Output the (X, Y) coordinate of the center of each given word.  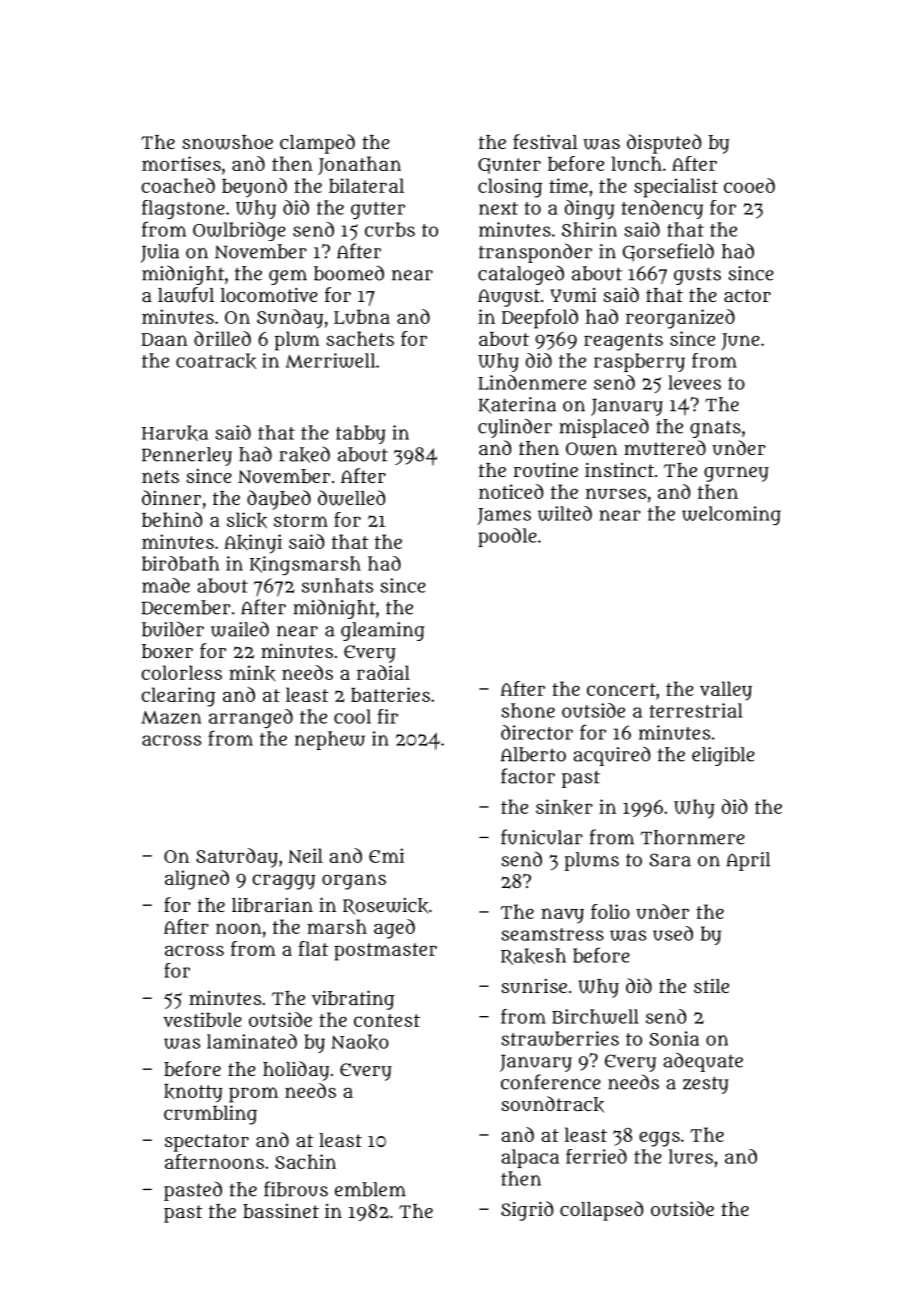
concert (621, 689)
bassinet (281, 1211)
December (186, 607)
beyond (254, 188)
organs (354, 882)
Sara (670, 860)
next (498, 208)
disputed (664, 144)
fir (387, 716)
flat (313, 948)
